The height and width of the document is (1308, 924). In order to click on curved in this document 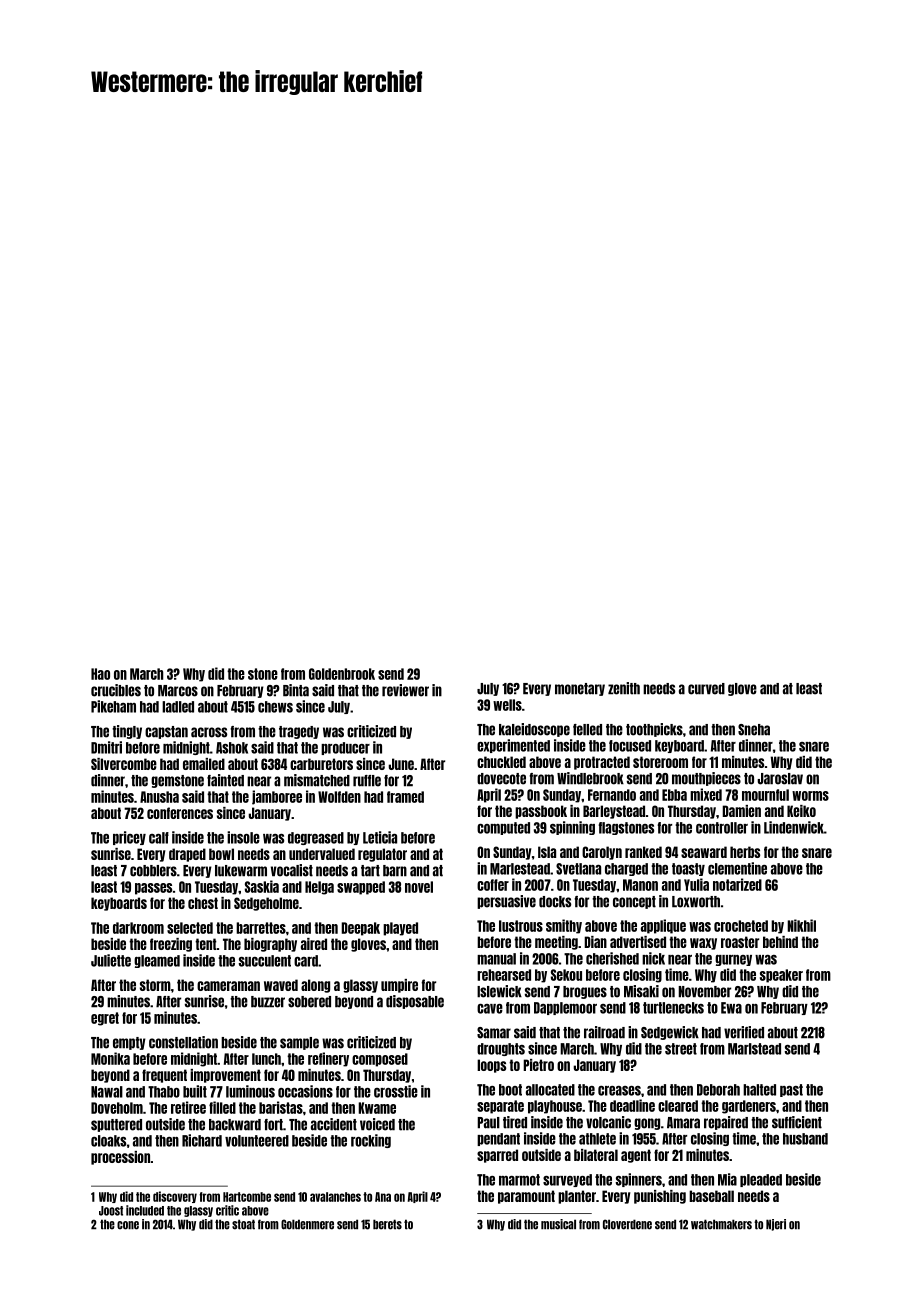, I will do `click(706, 689)`.
